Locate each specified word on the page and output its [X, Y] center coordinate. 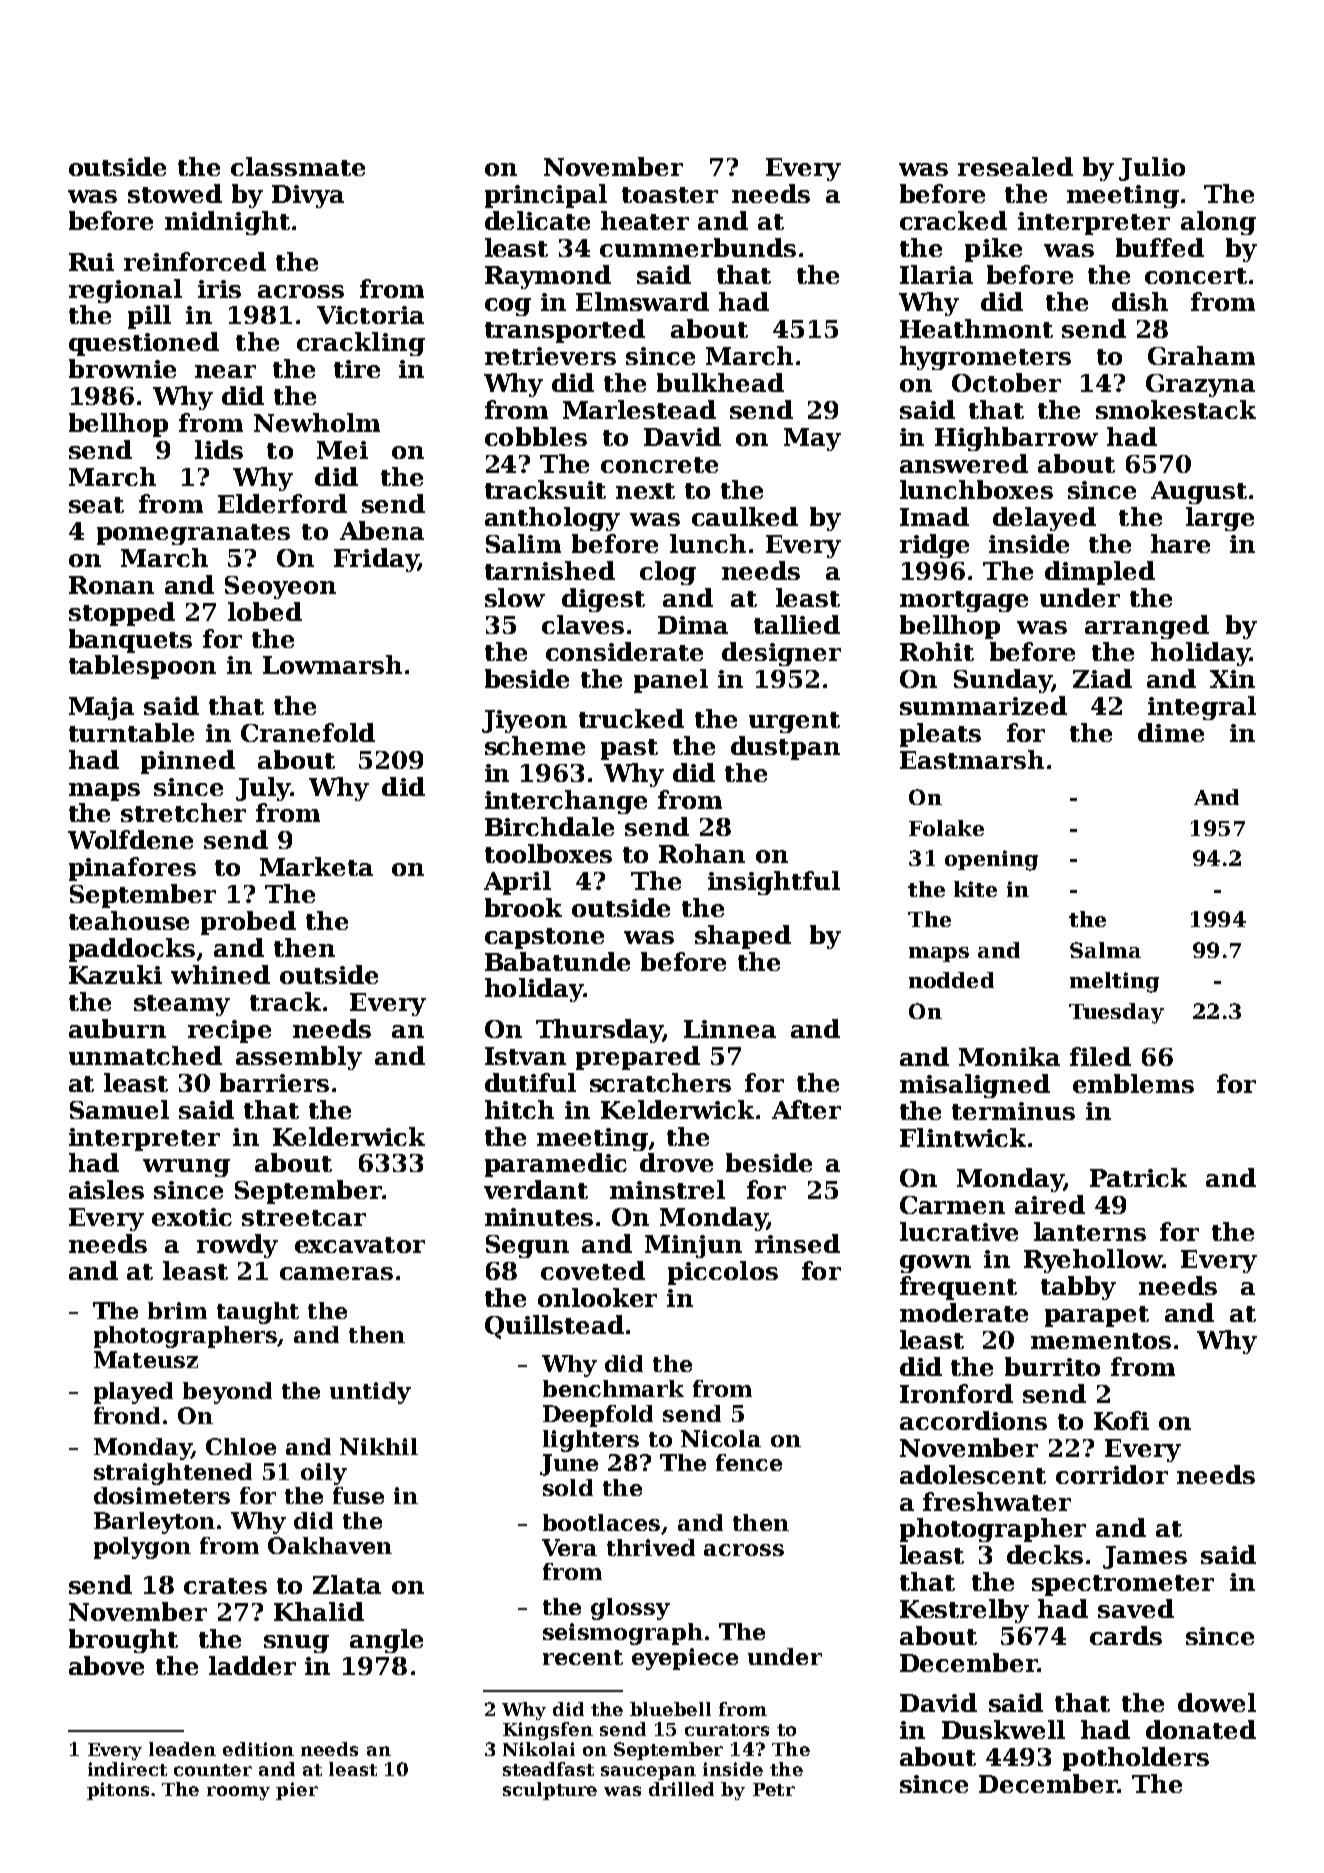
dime [1171, 732]
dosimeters [162, 1495]
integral [1202, 708]
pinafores [132, 869]
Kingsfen [548, 1731]
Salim [523, 543]
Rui [91, 262]
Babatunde [557, 961]
